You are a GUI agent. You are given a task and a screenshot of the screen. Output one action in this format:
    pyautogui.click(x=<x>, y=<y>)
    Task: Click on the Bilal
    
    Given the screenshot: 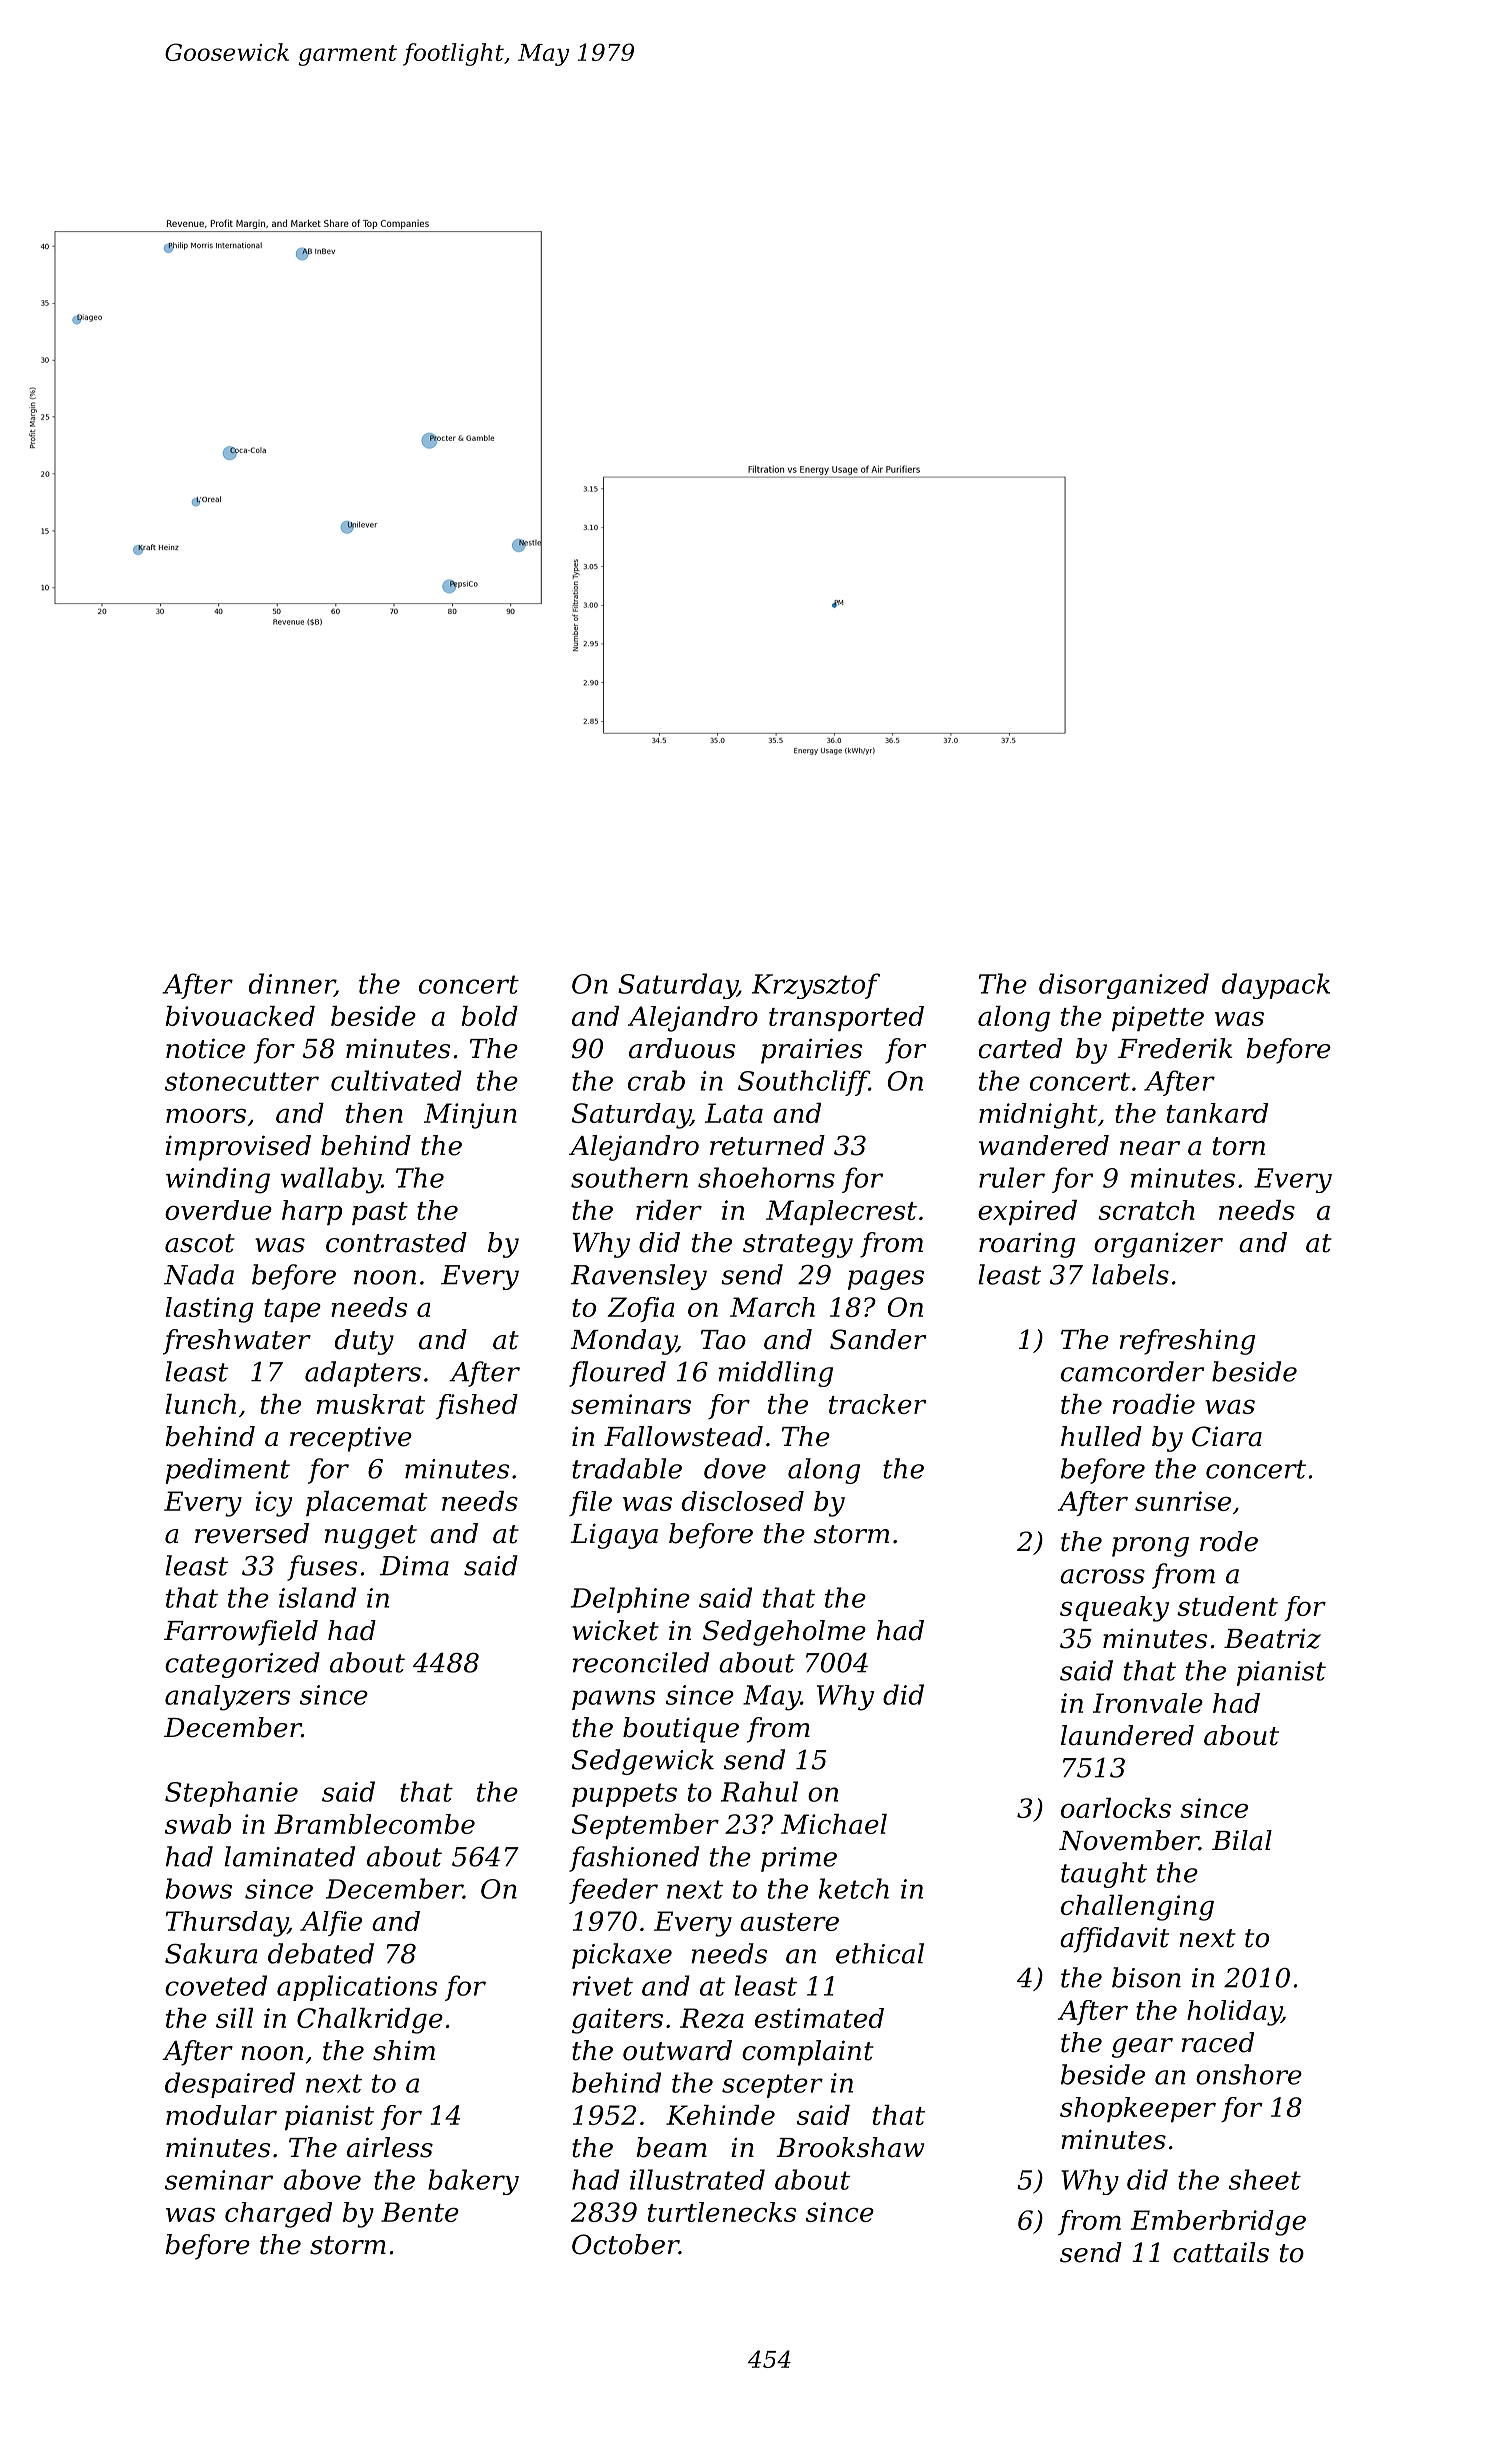 What is the action you would take?
    pyautogui.click(x=1242, y=1840)
